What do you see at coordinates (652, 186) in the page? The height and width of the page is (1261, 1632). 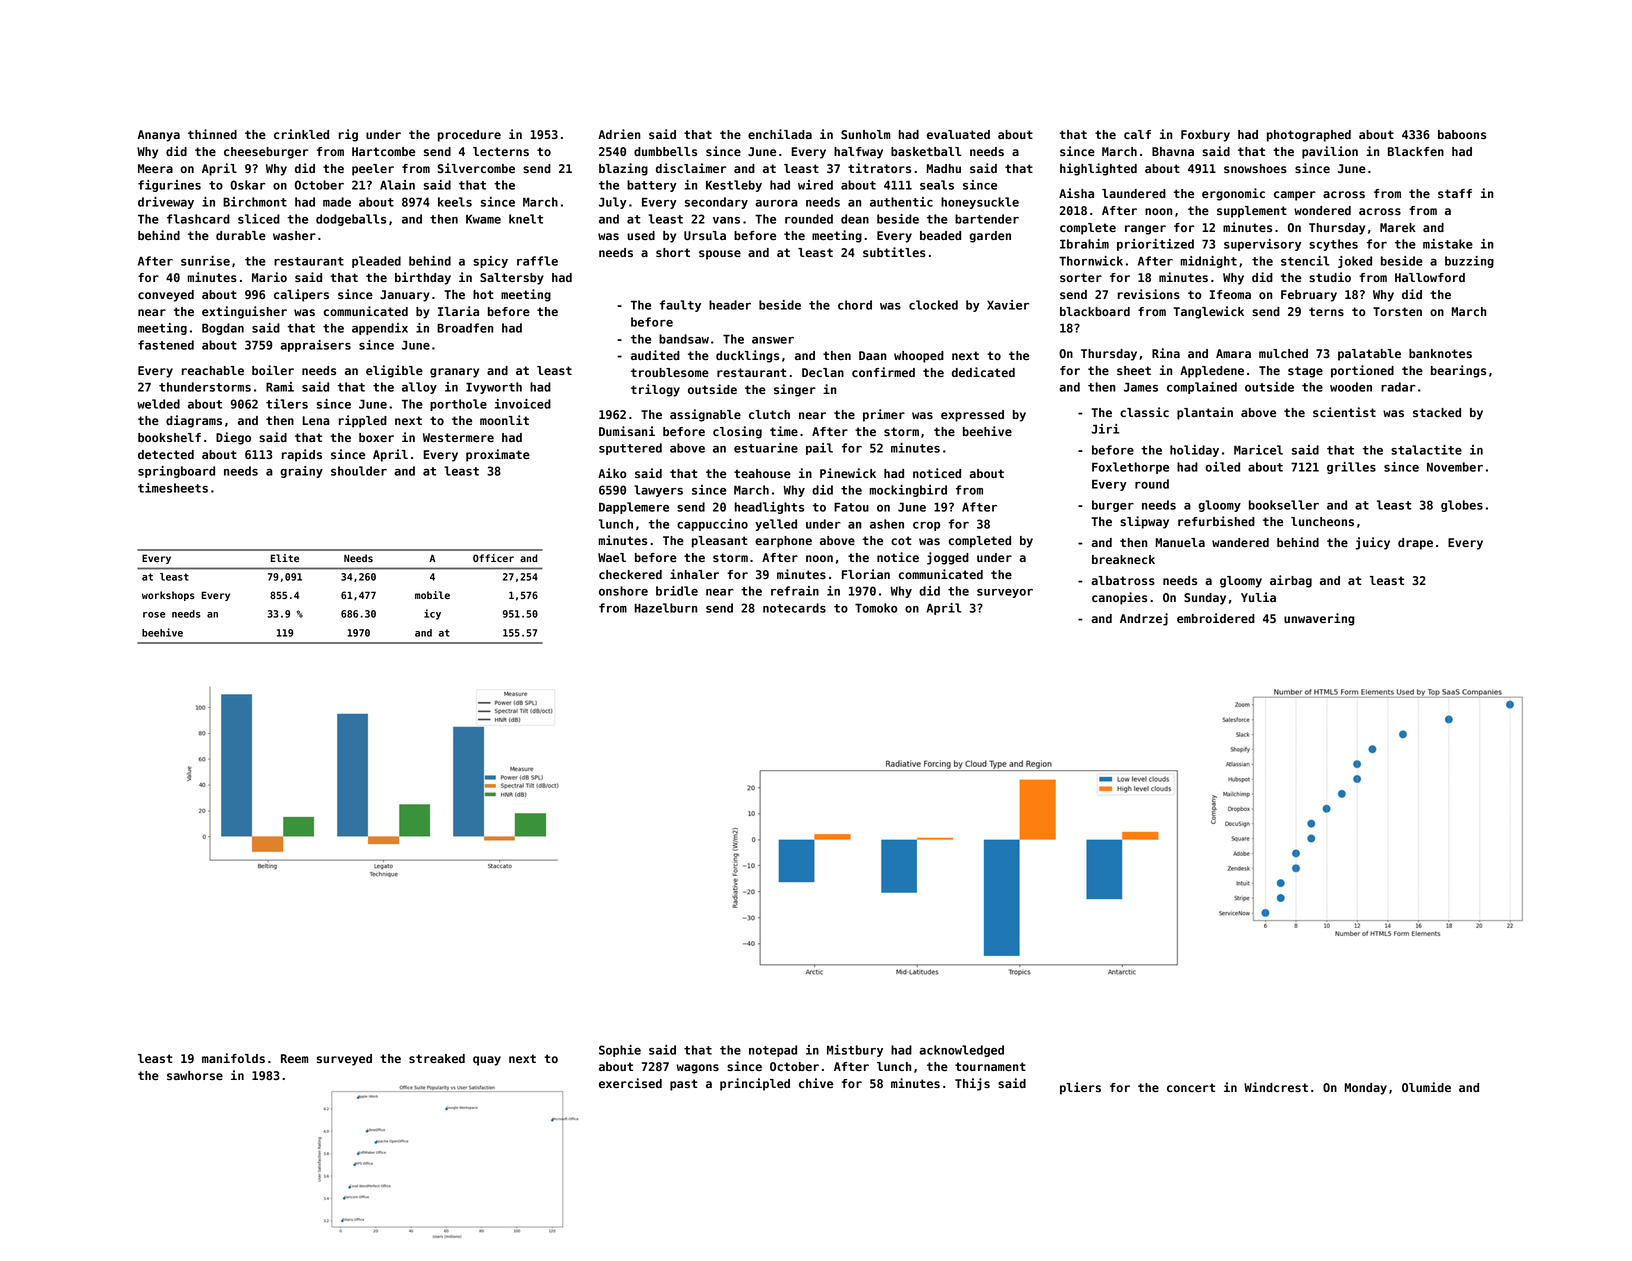 I see `battery` at bounding box center [652, 186].
